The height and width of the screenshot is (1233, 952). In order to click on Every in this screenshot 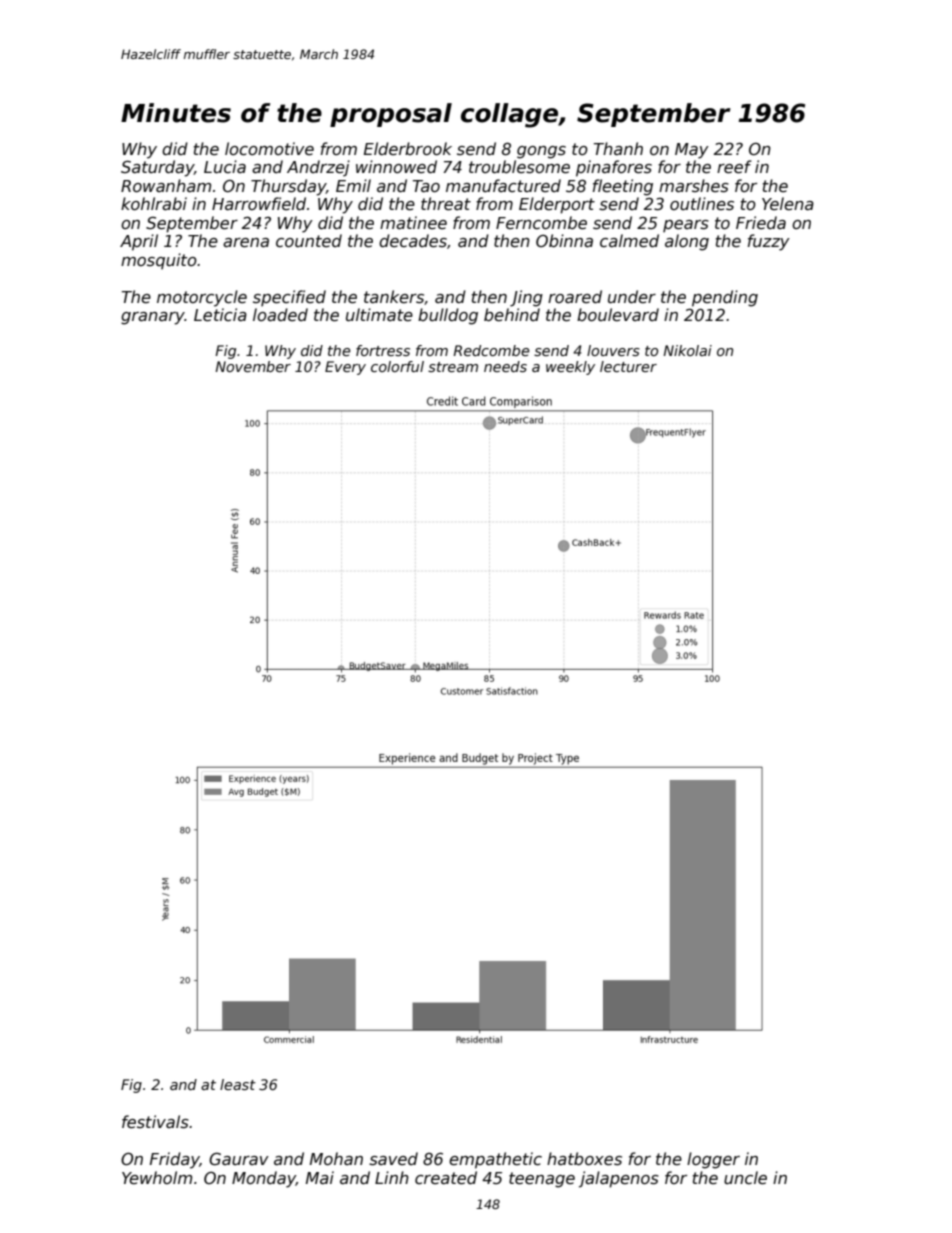, I will do `click(345, 368)`.
